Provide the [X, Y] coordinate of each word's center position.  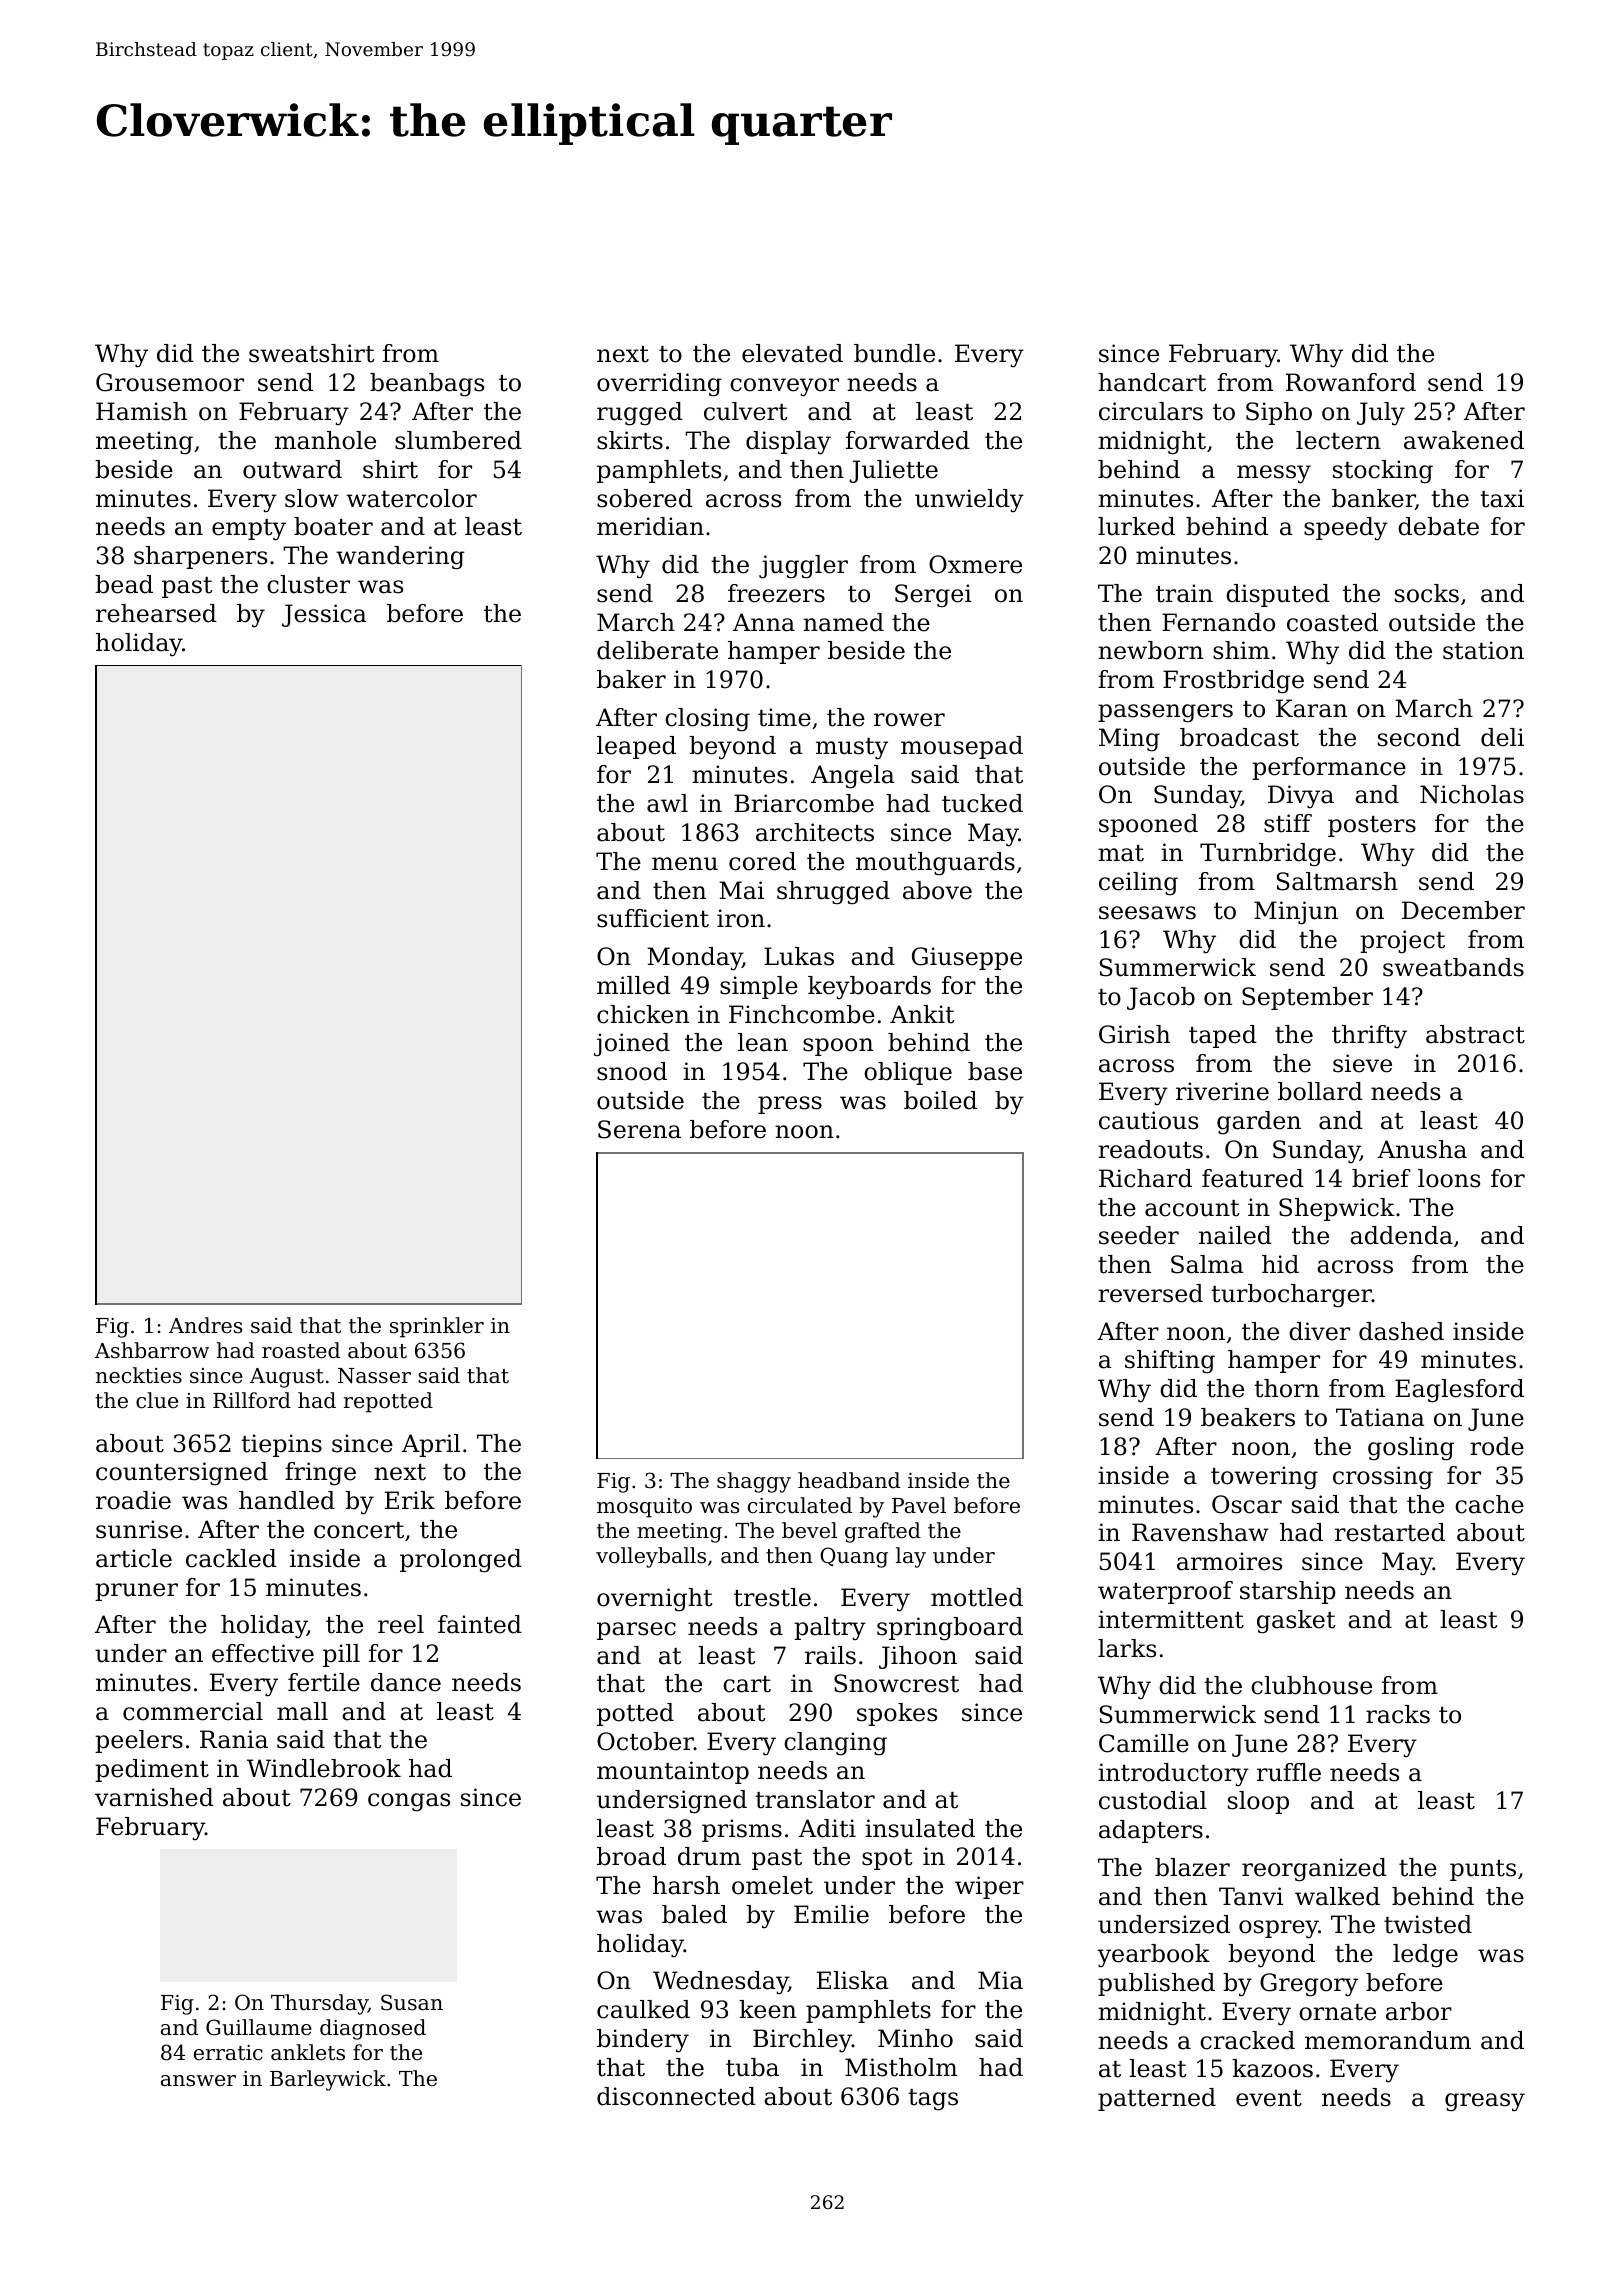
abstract [1475, 1034]
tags [933, 2100]
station [1483, 650]
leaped [636, 747]
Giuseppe [967, 958]
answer [198, 2081]
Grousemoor [170, 382]
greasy [1485, 2102]
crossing [1383, 1477]
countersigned [182, 1474]
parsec [636, 1631]
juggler [803, 567]
